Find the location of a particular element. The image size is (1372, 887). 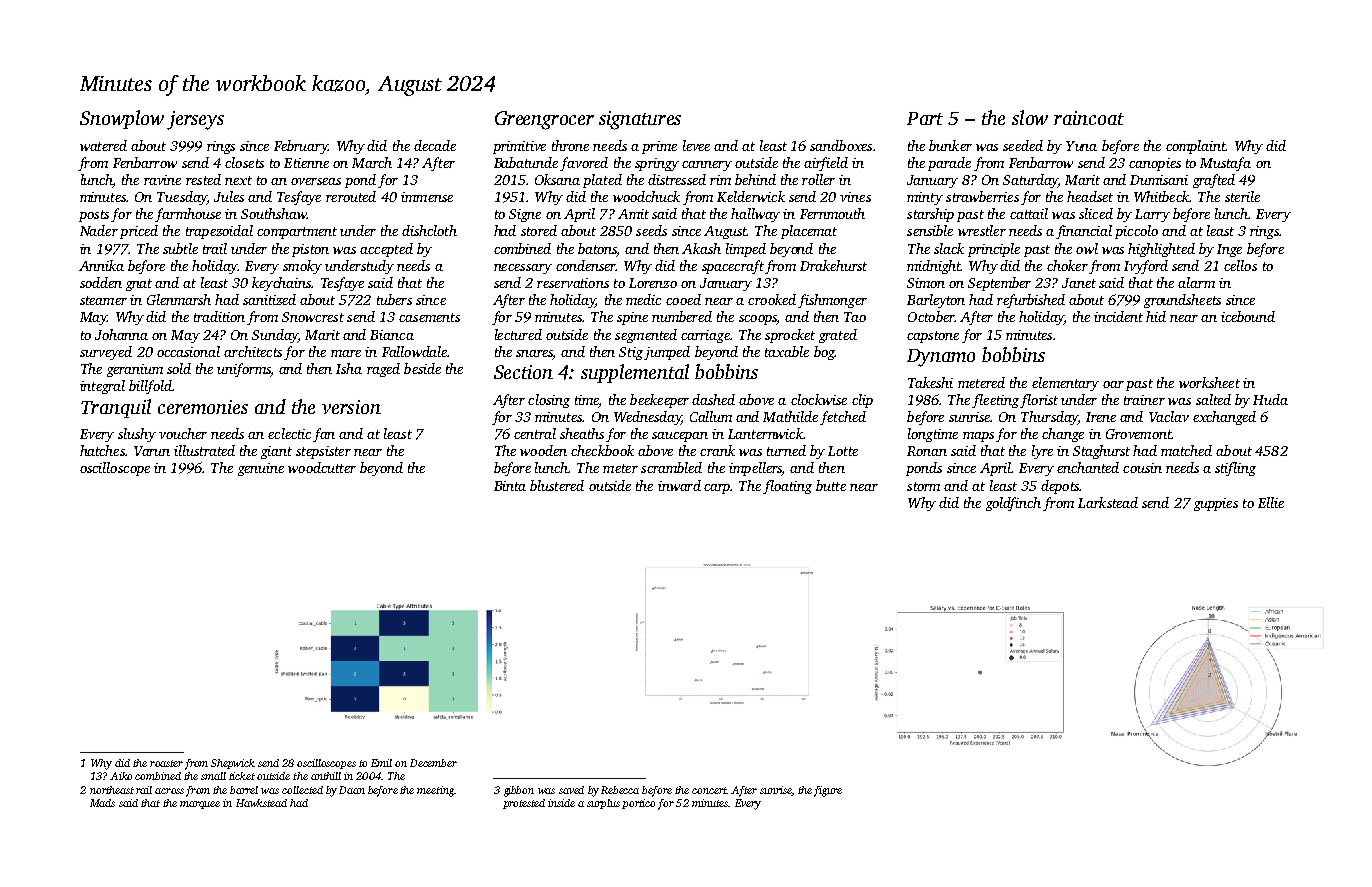

oar is located at coordinates (1113, 384).
